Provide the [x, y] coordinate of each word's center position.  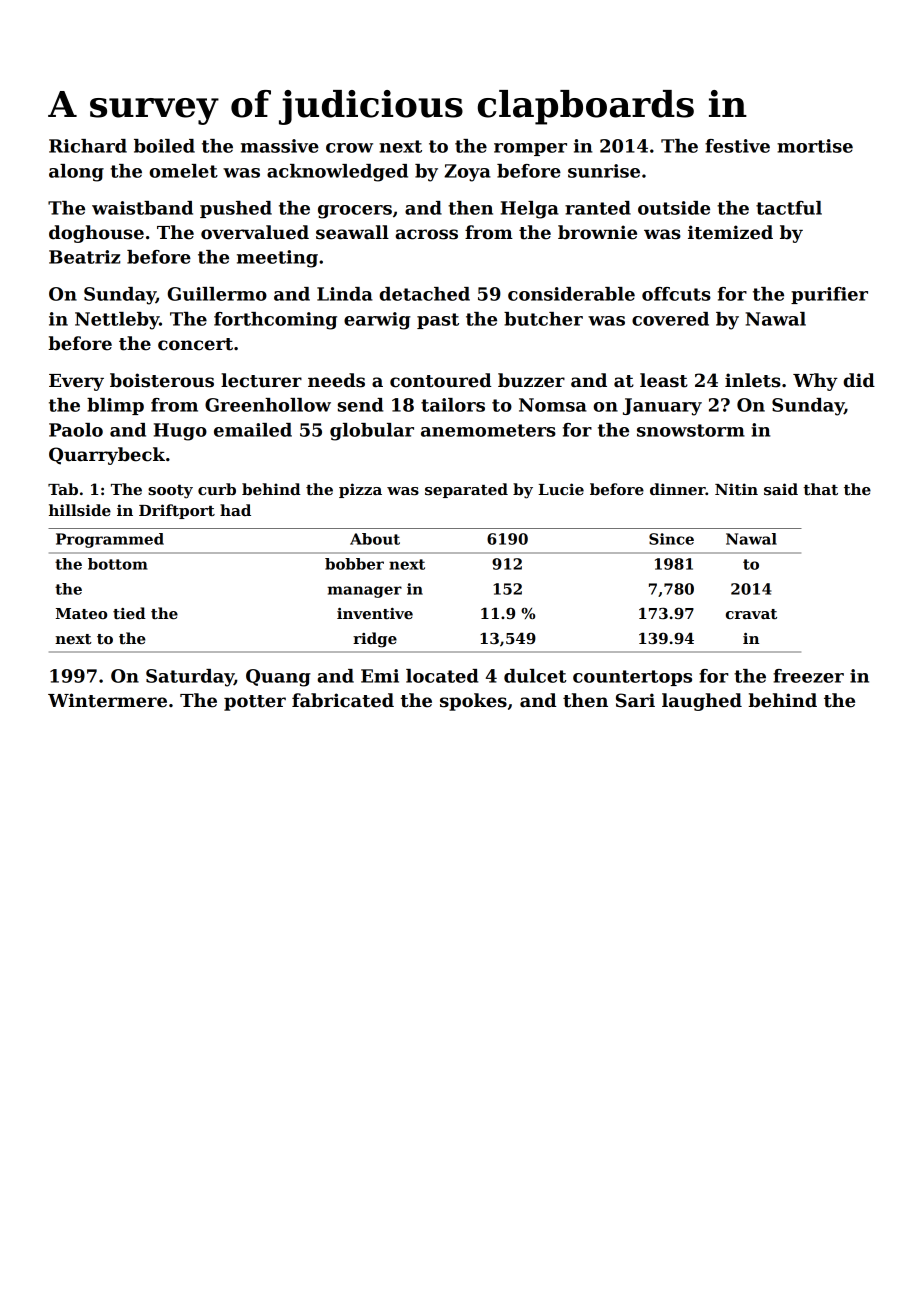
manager [365, 592]
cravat [751, 614]
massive [280, 146]
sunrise [604, 171]
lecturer [261, 380]
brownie [597, 232]
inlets [753, 380]
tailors [453, 405]
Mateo [81, 613]
